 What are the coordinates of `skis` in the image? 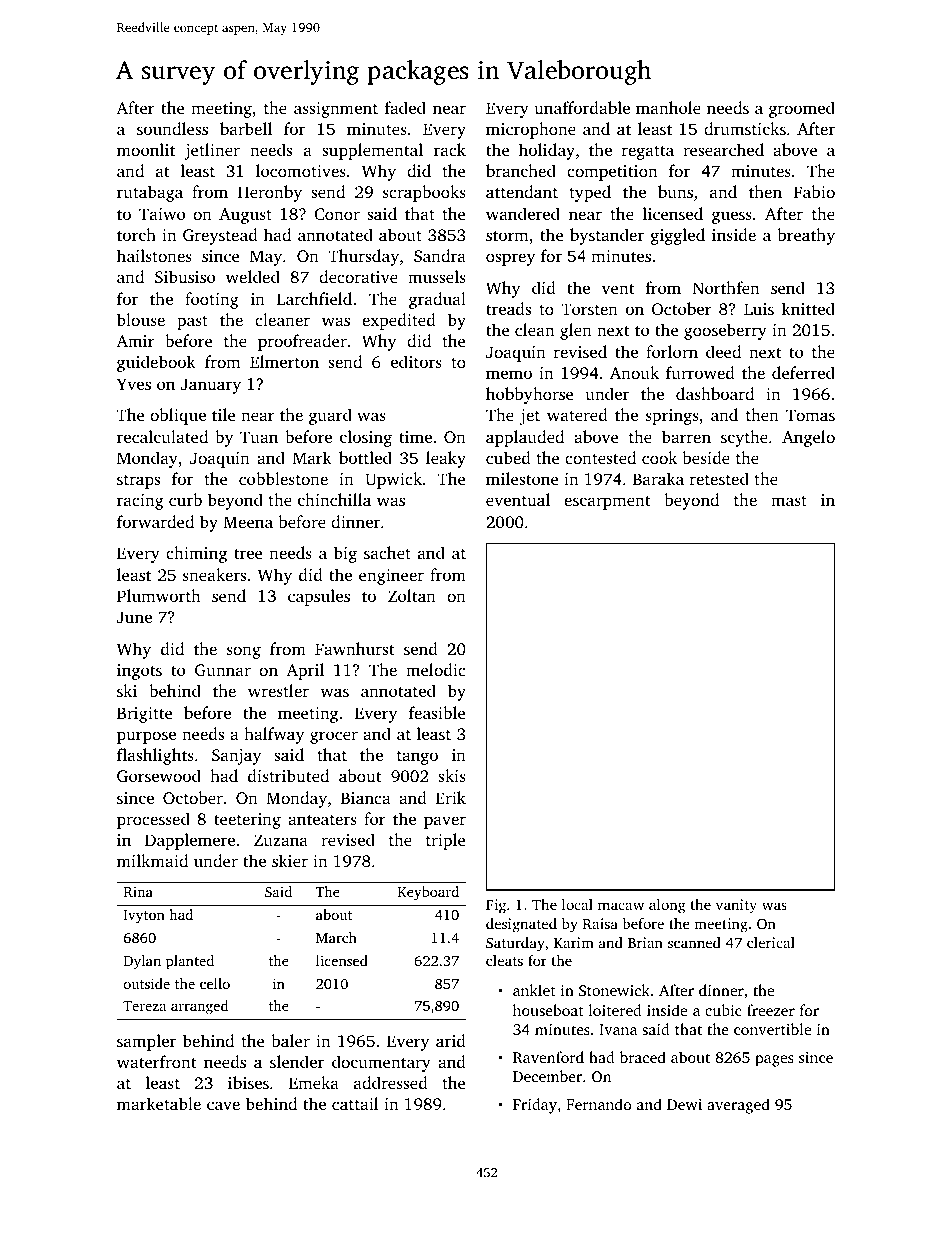 It's located at (452, 775).
